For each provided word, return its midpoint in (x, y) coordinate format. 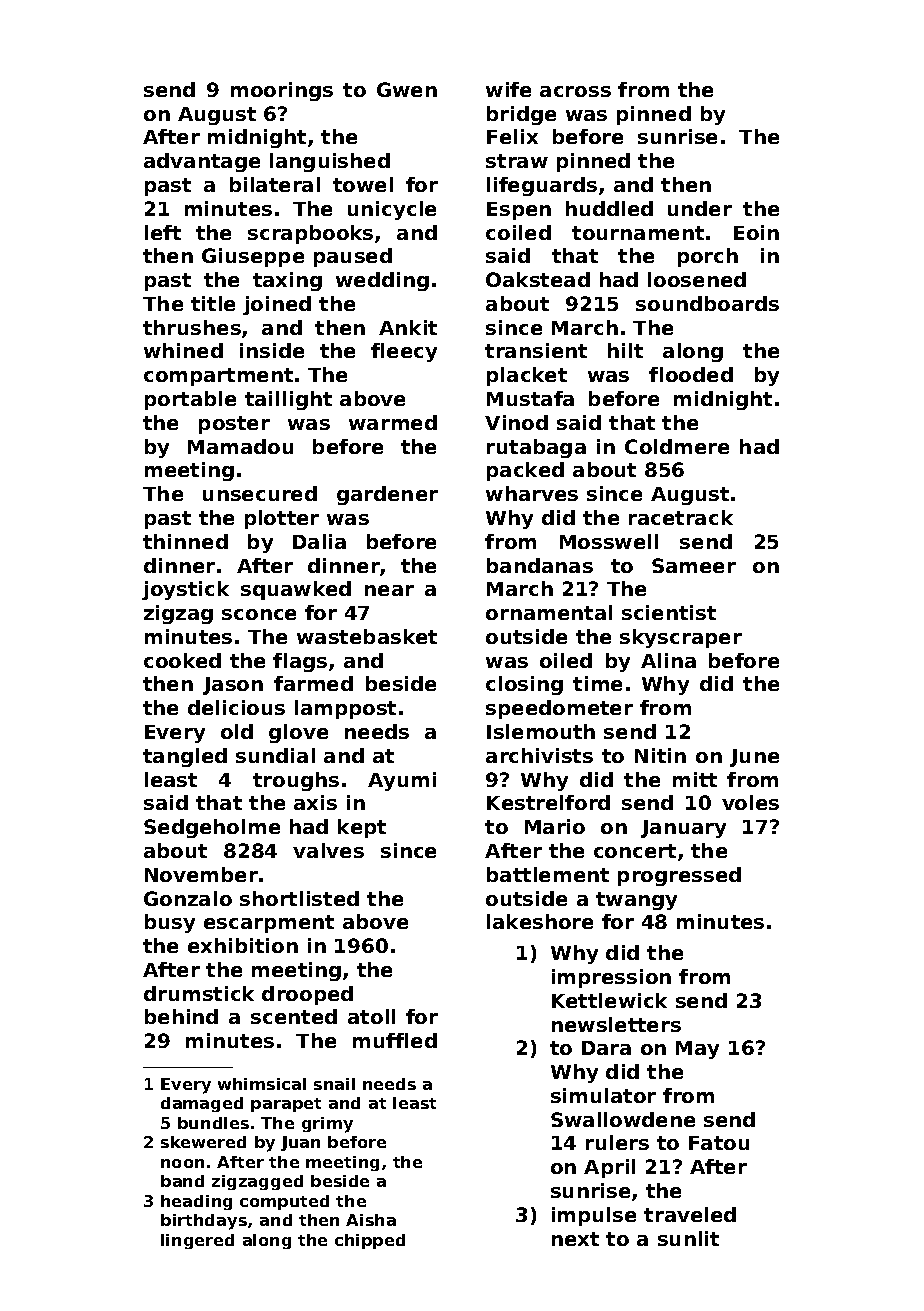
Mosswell (609, 541)
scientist (669, 612)
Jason (233, 686)
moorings (282, 91)
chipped (370, 1241)
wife (508, 89)
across (575, 91)
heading (196, 1202)
